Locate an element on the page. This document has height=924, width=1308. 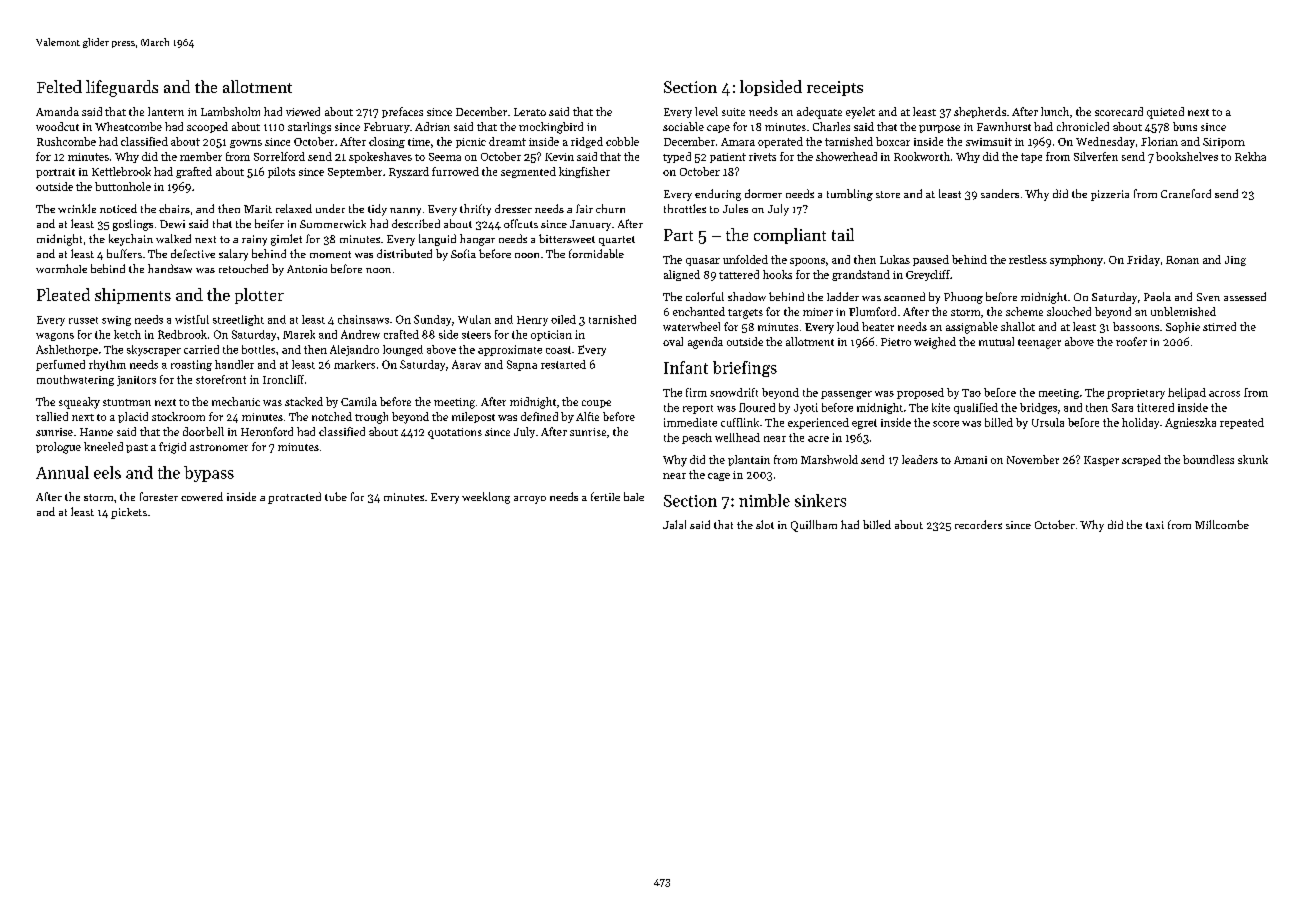
mockingbird is located at coordinates (551, 128).
